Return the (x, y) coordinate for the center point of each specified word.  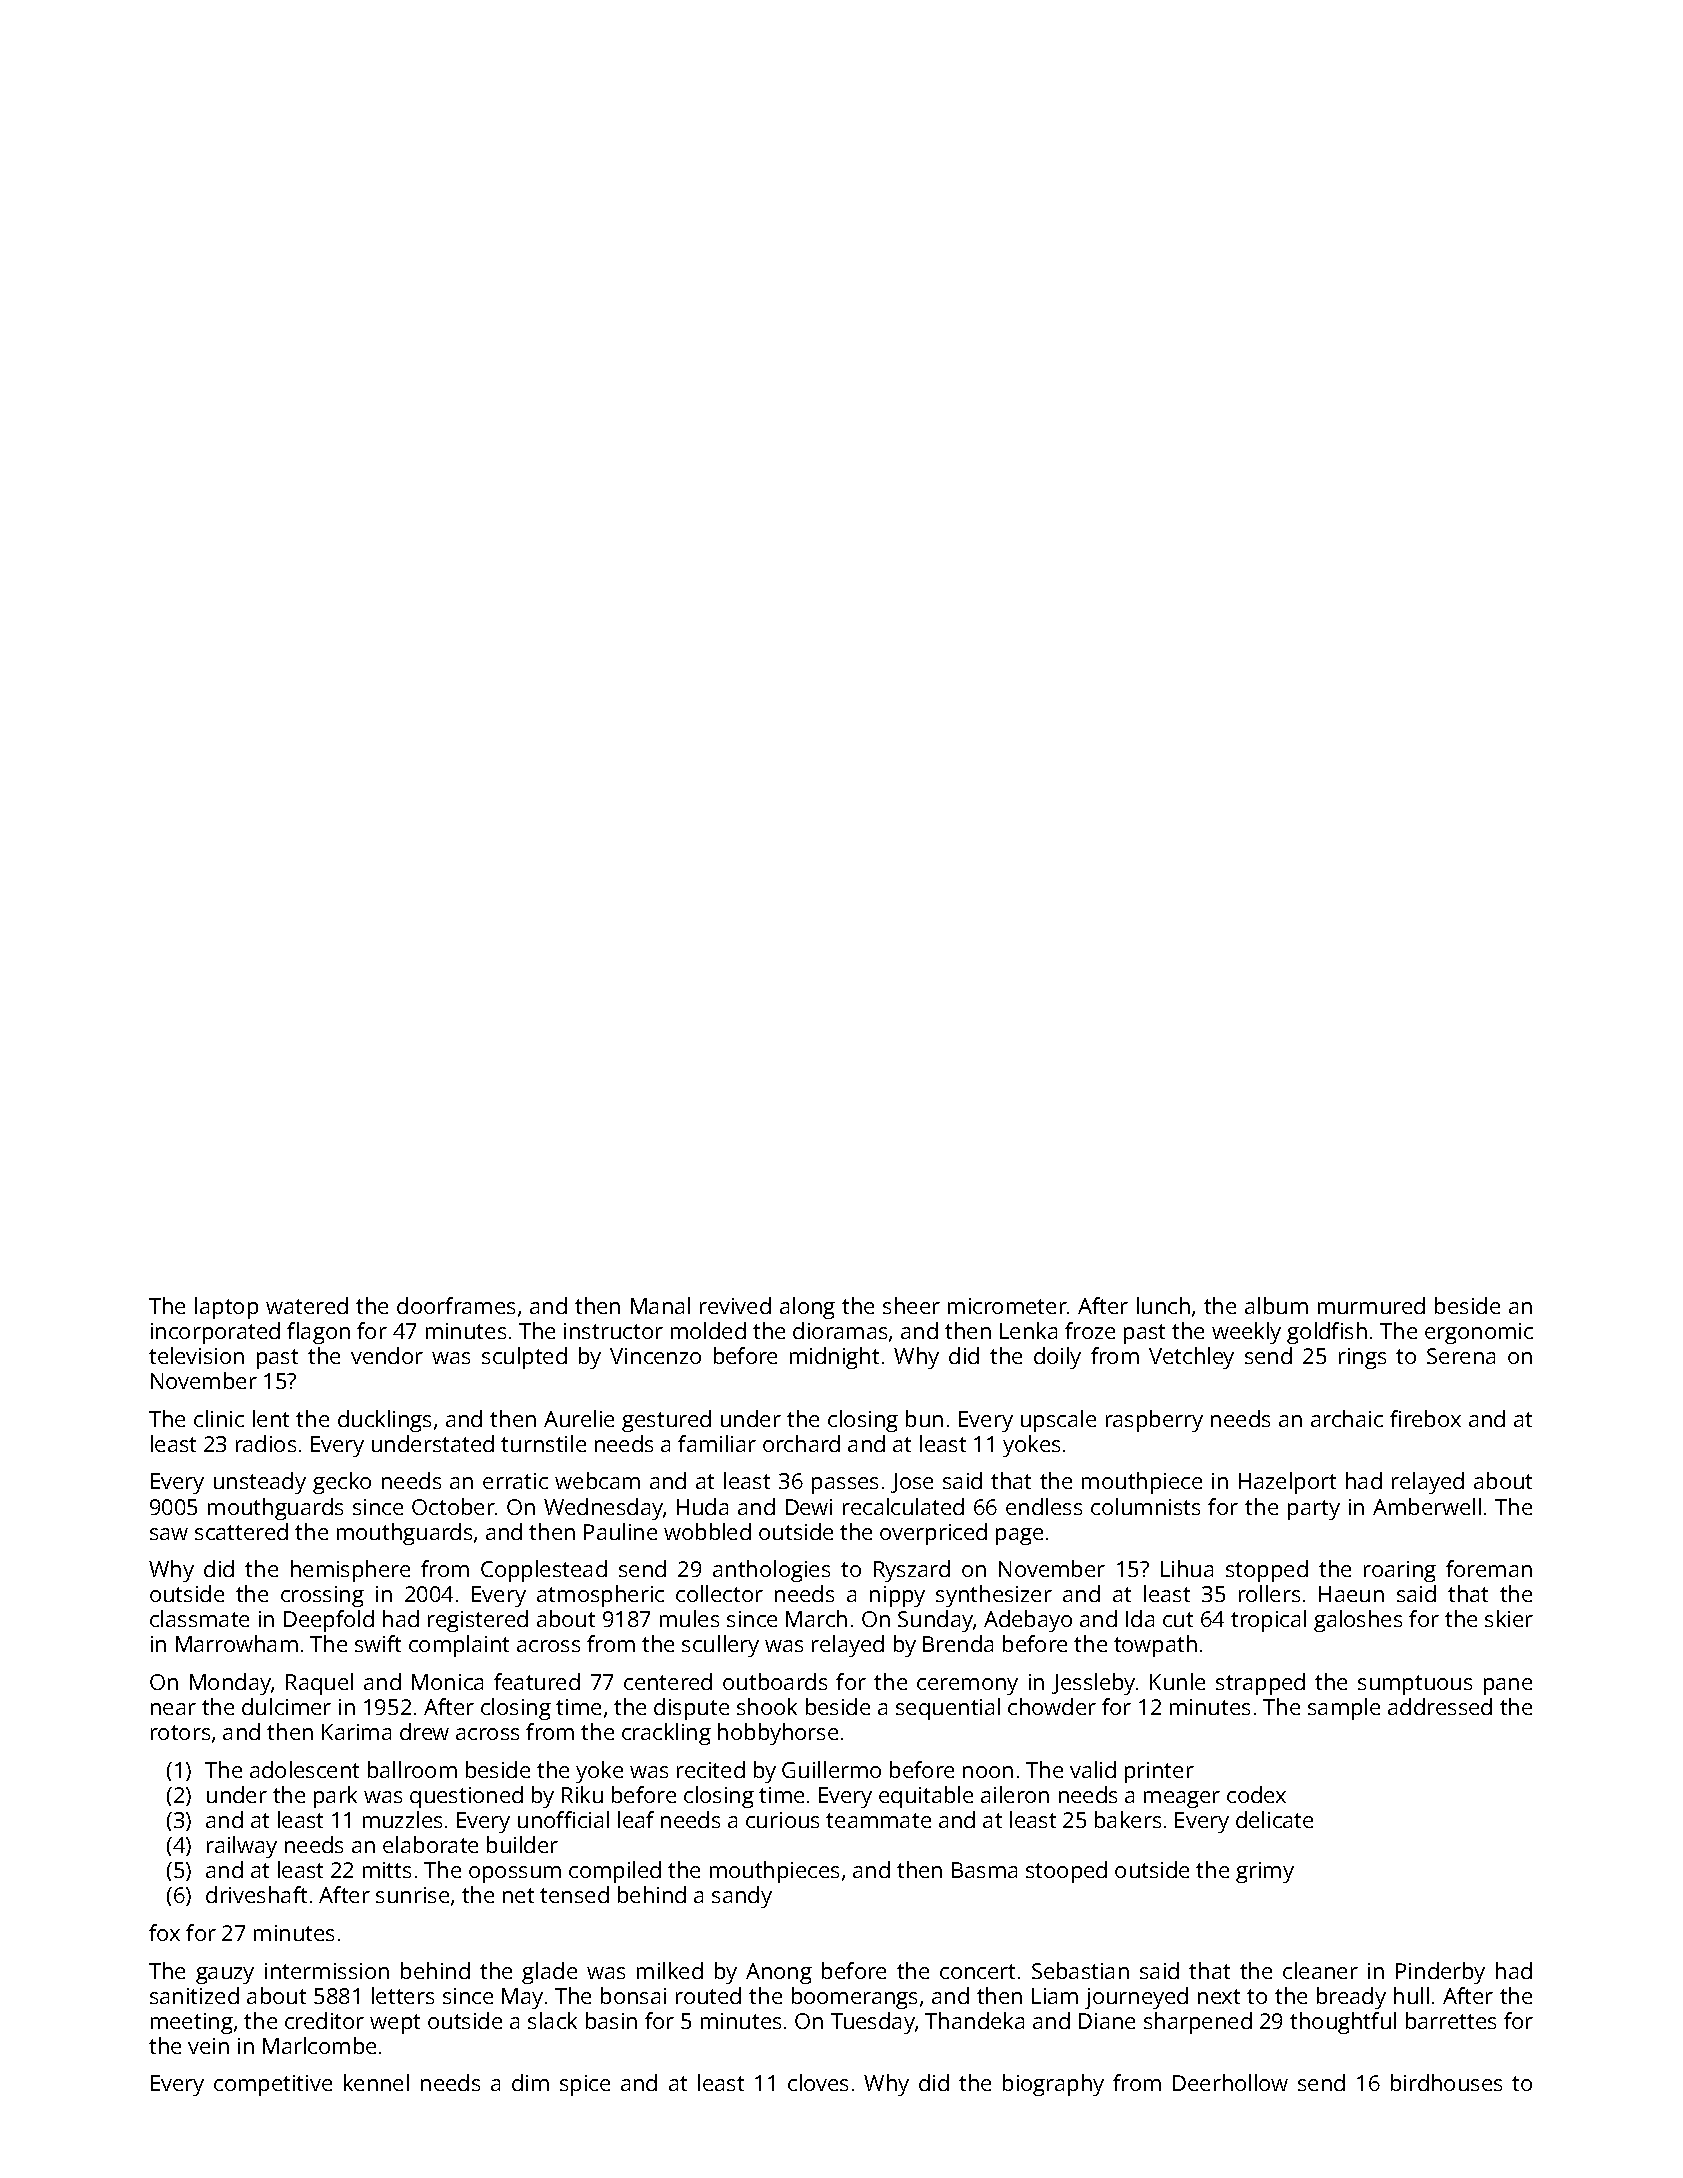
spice (585, 2085)
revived (735, 1305)
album (1276, 1305)
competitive (273, 2085)
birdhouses (1446, 2082)
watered (307, 1305)
